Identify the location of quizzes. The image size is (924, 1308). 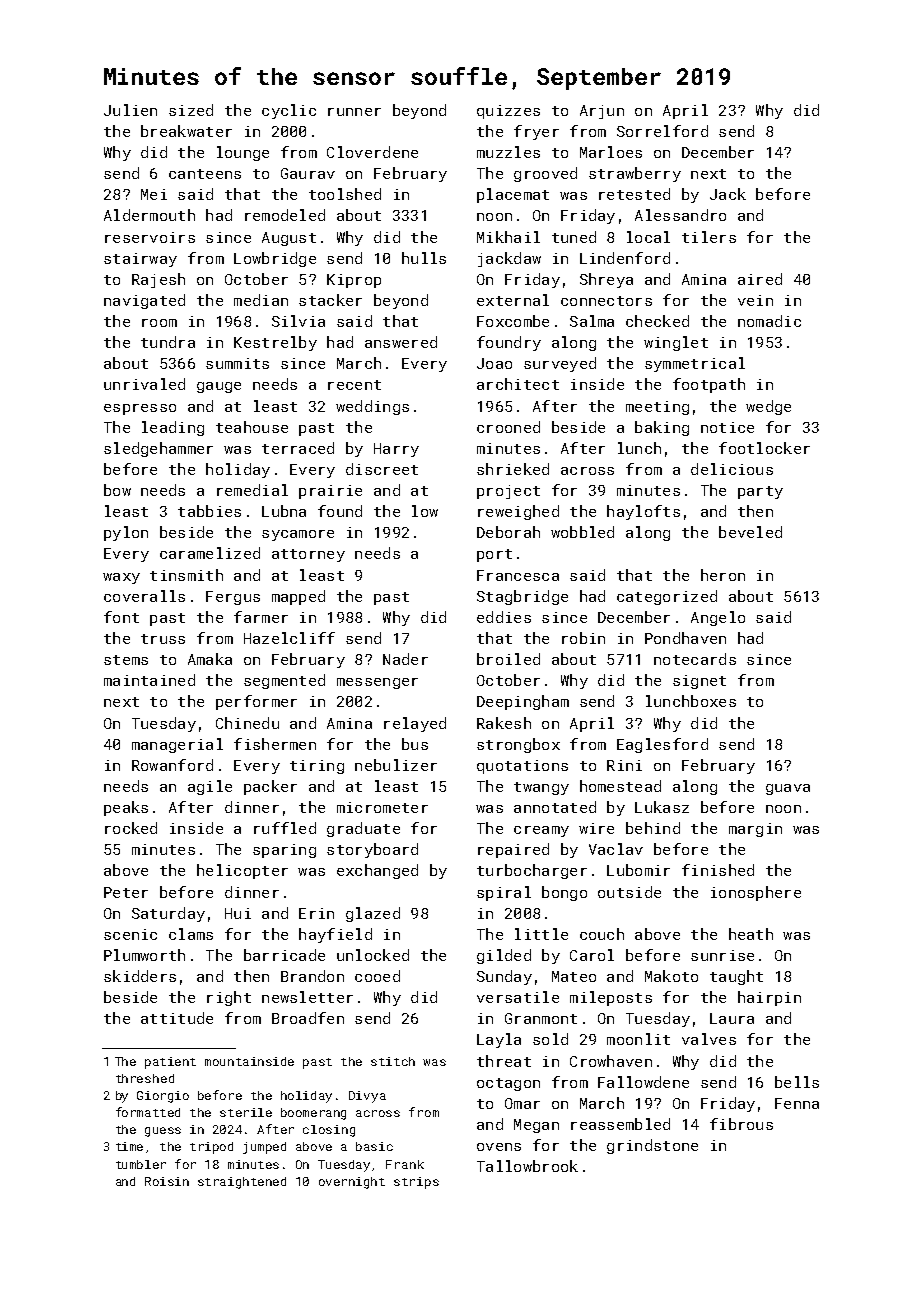
(508, 112).
